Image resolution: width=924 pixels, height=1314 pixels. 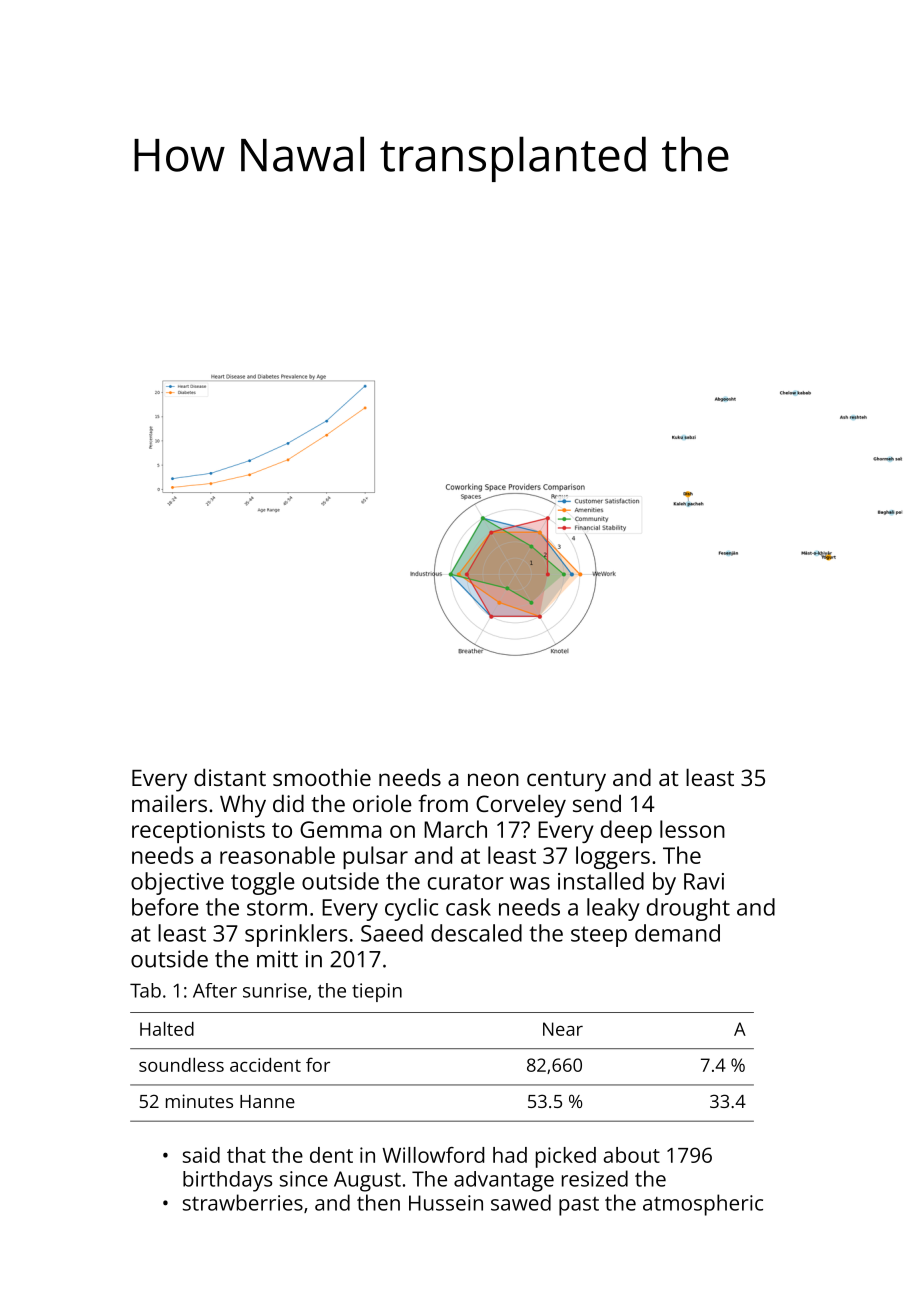 I want to click on past, so click(x=579, y=1206).
